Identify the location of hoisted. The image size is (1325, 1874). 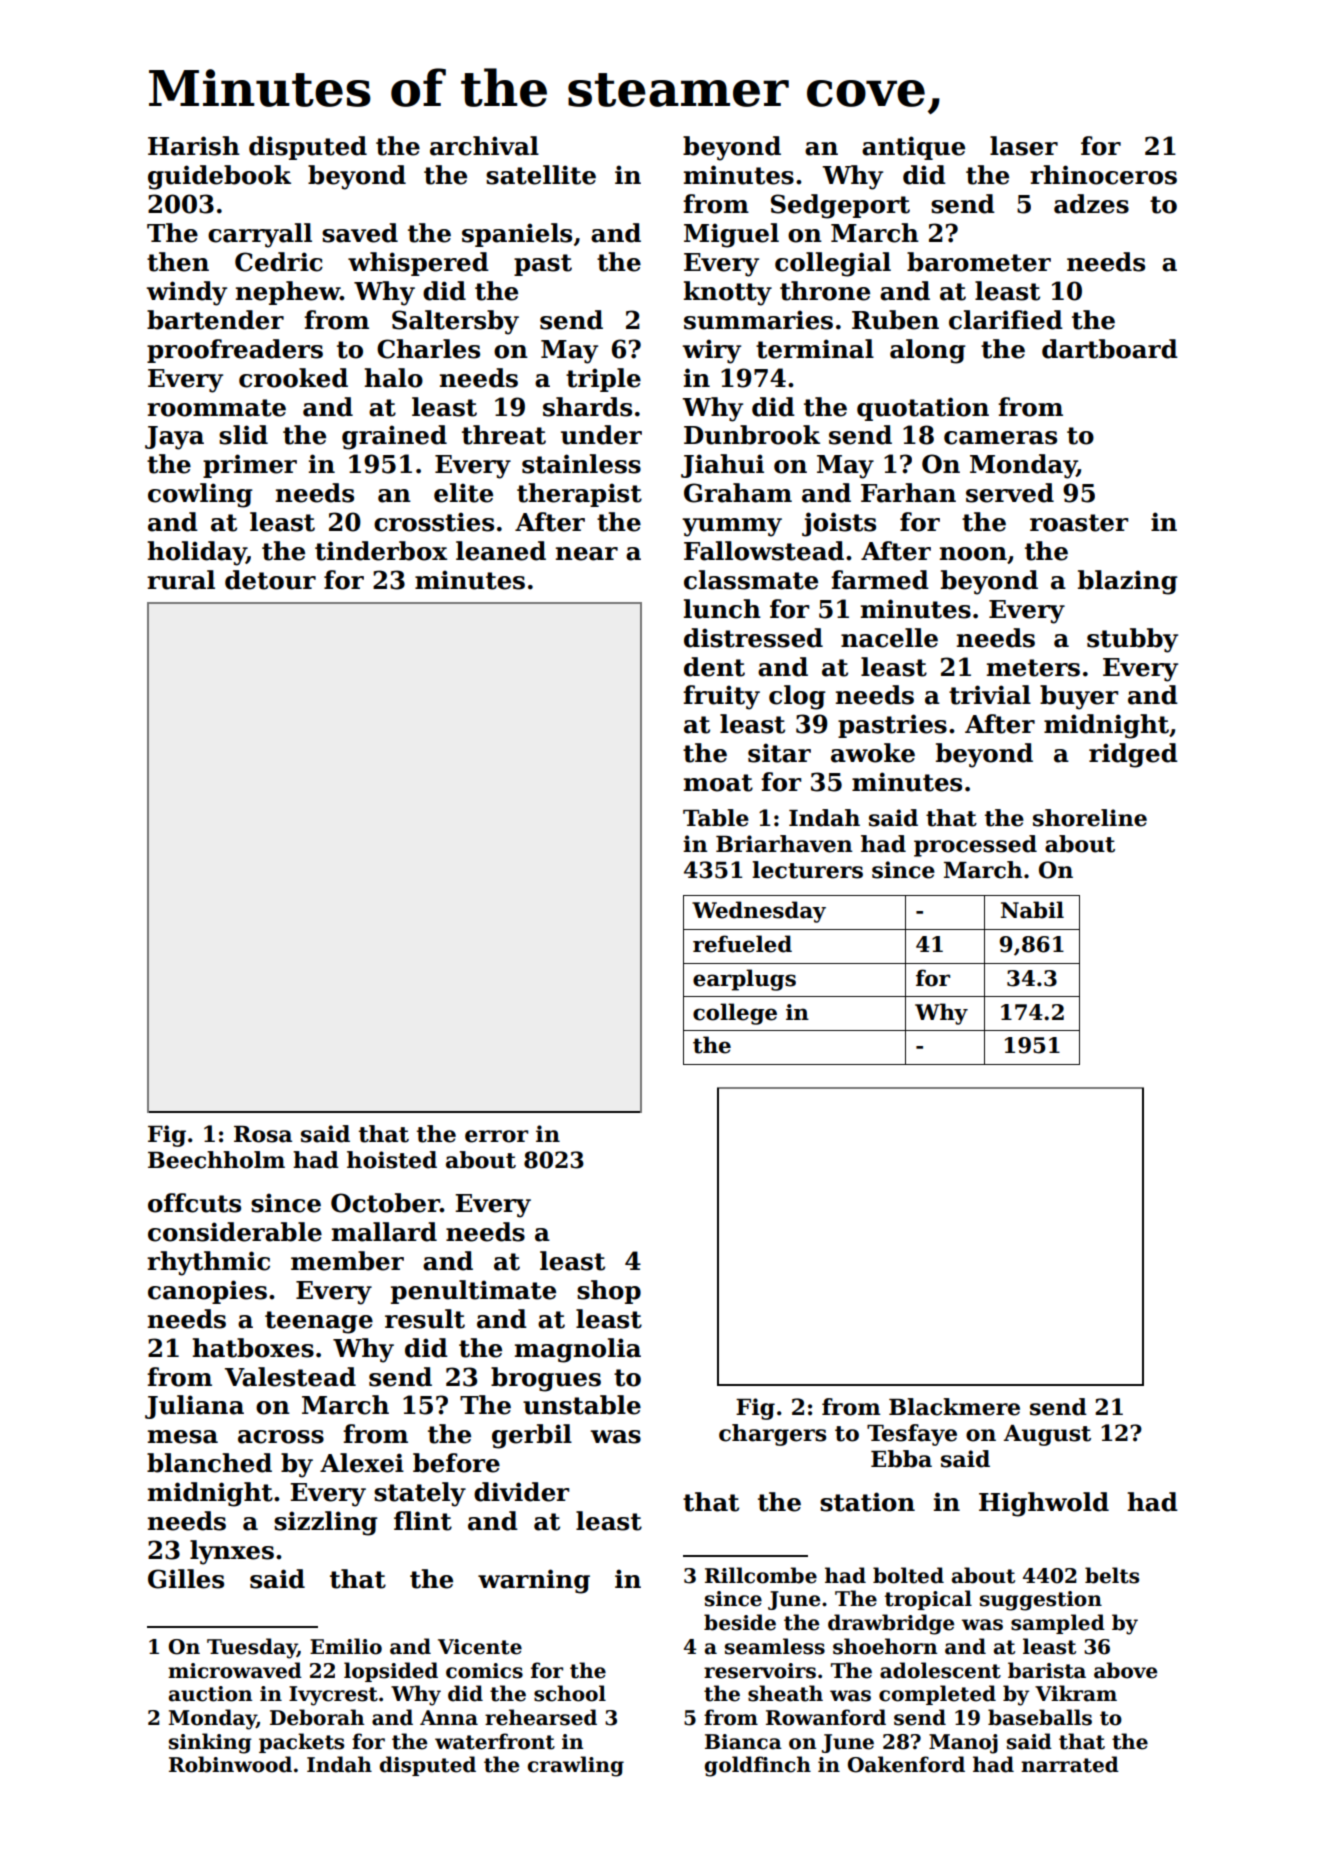
(392, 1160).
